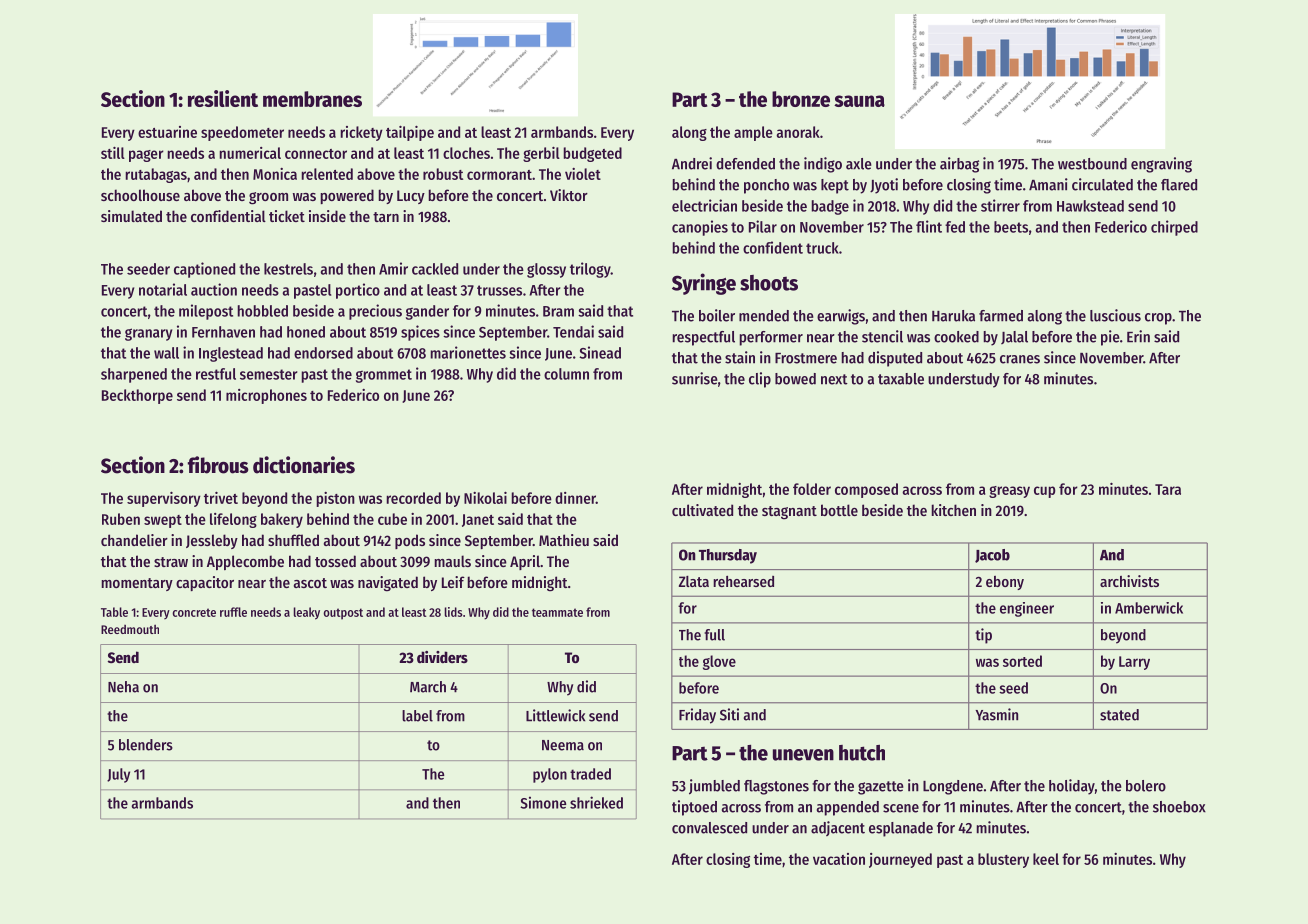 This page has width=1308, height=924. Describe the element at coordinates (859, 101) in the page. I see `sauna` at that location.
